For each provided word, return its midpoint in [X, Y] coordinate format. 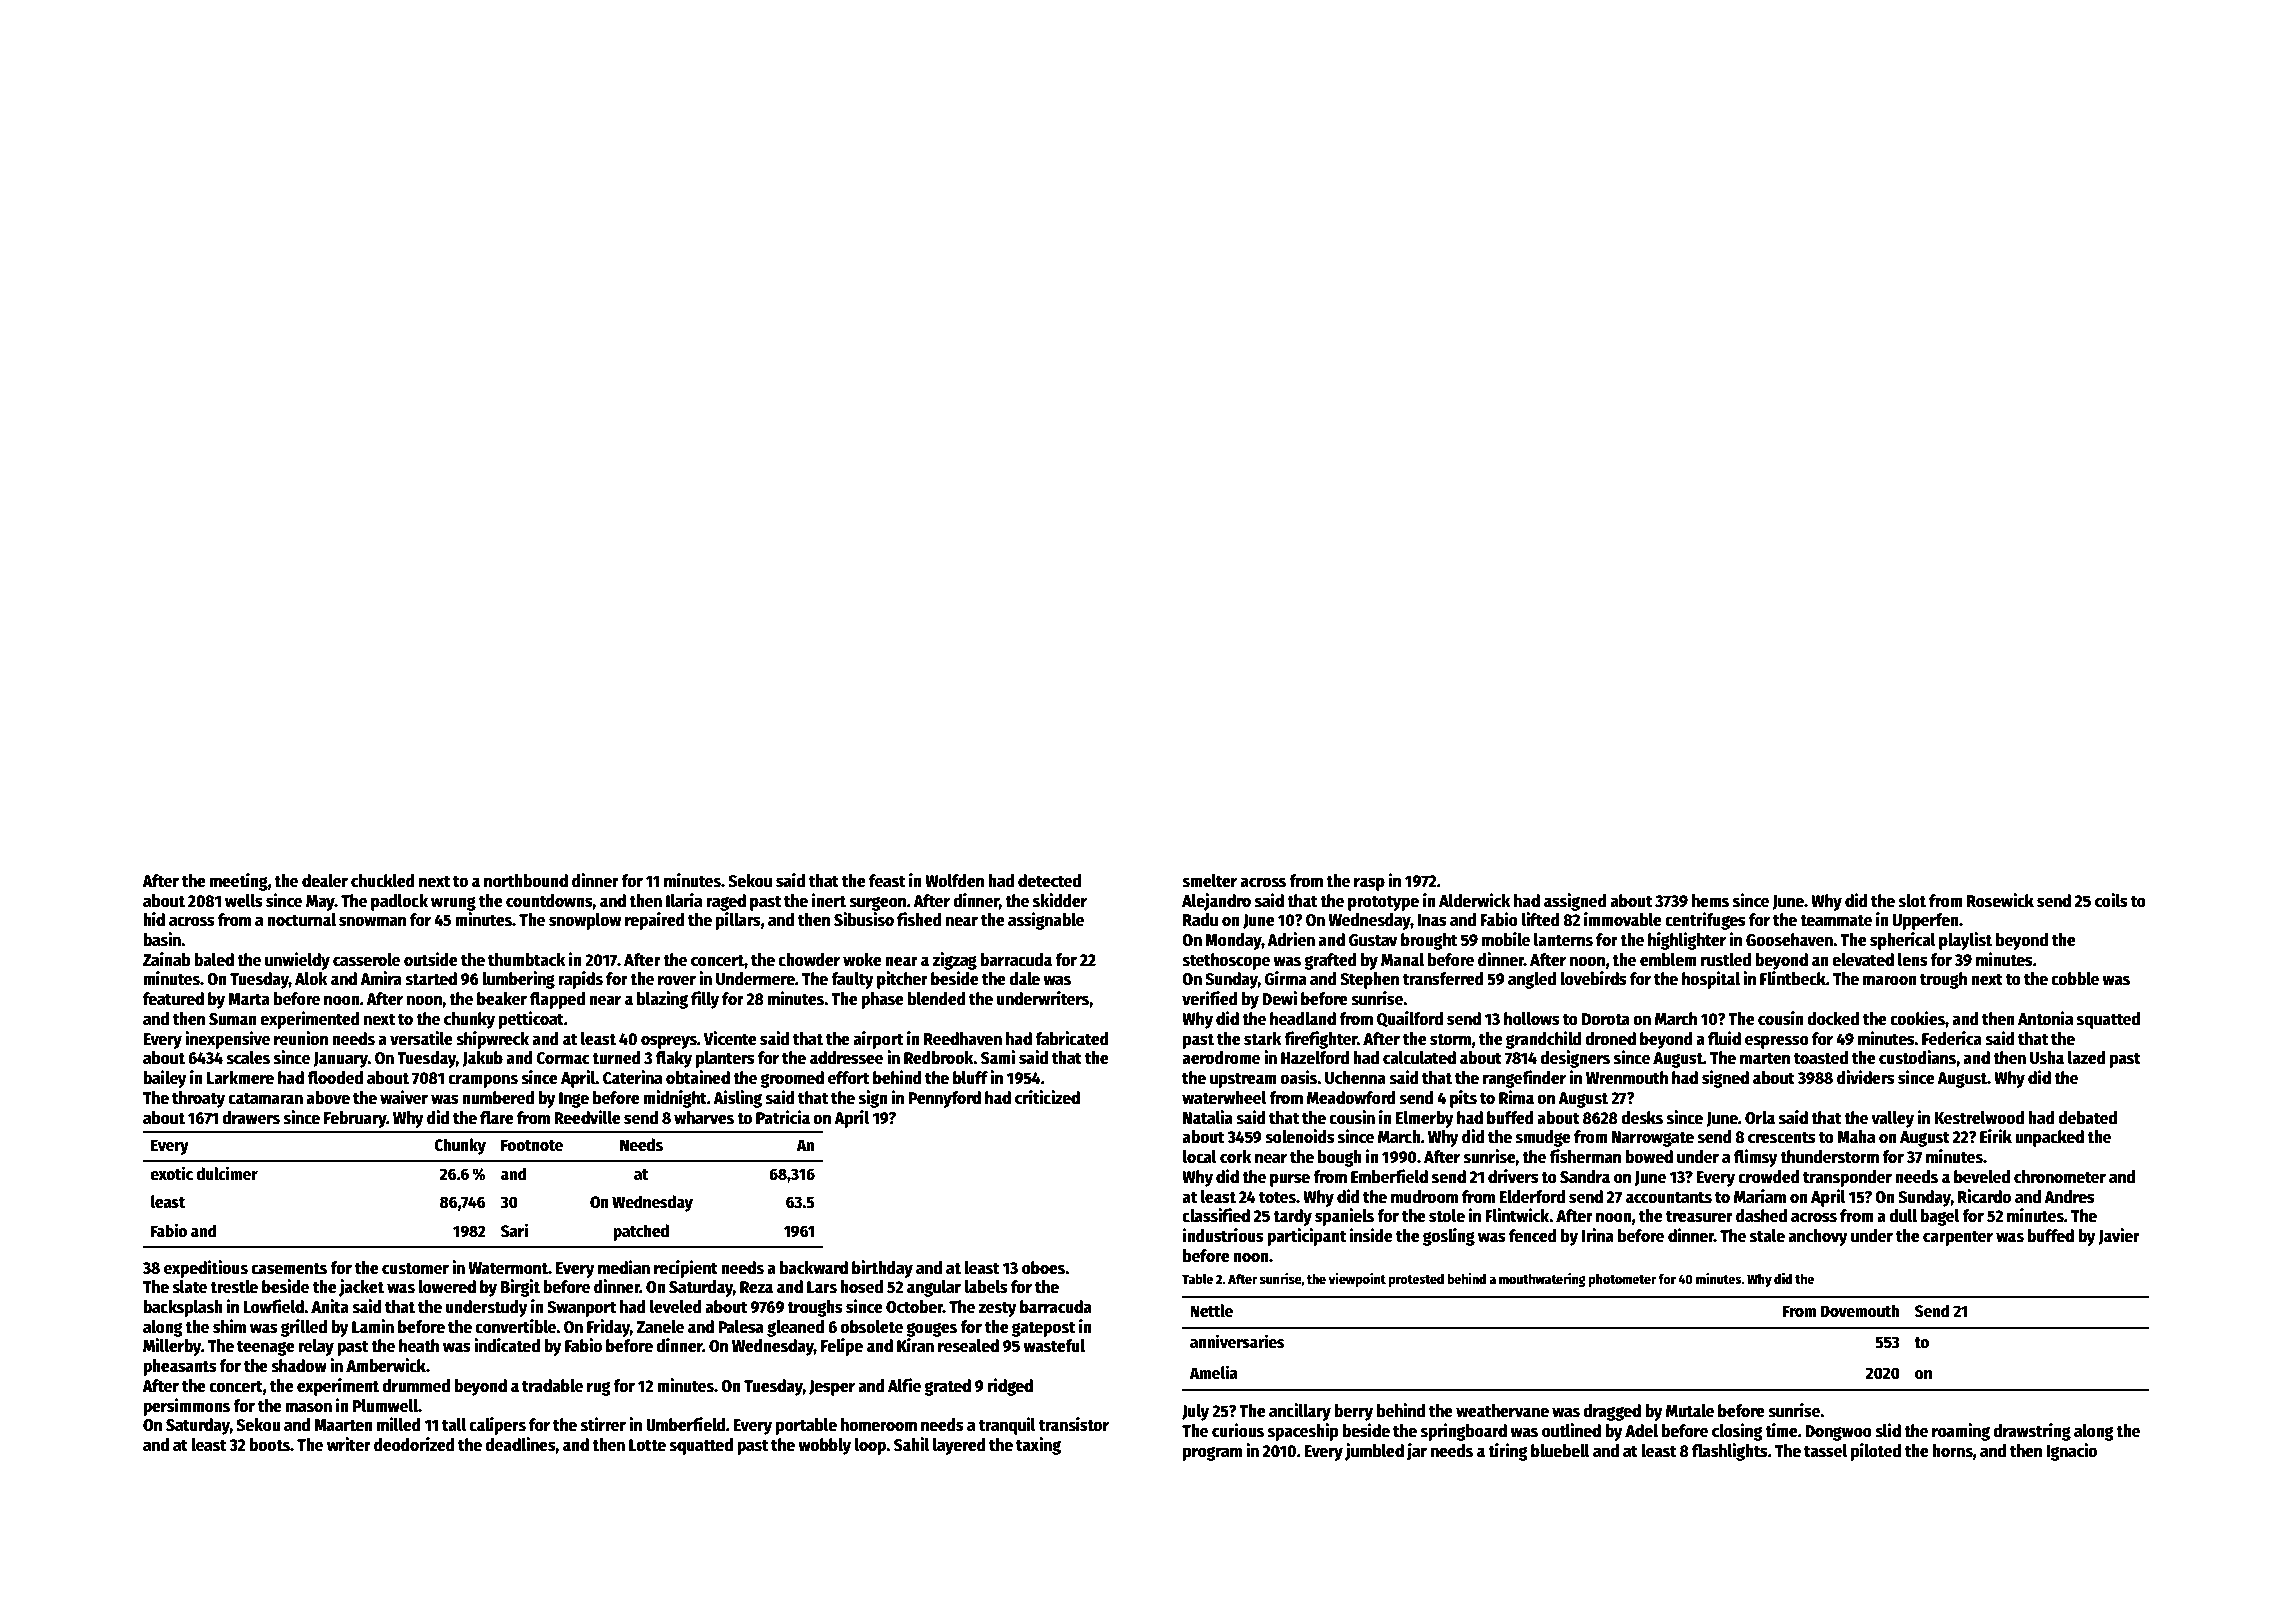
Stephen [1369, 980]
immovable [1623, 919]
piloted [1876, 1452]
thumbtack [526, 960]
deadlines [520, 1444]
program [1212, 1454]
